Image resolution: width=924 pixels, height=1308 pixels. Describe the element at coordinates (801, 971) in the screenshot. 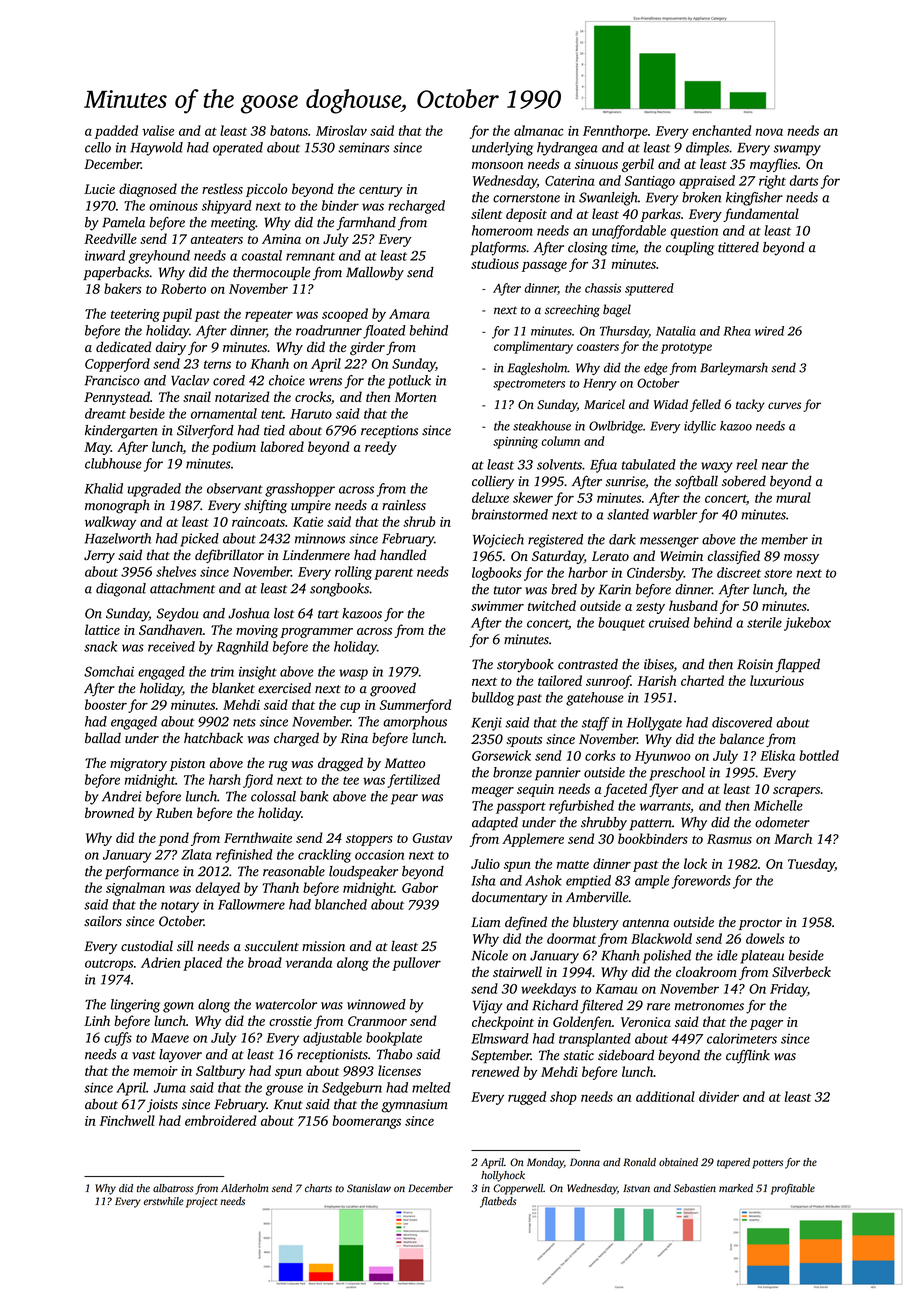

I see `Silverbeck` at that location.
